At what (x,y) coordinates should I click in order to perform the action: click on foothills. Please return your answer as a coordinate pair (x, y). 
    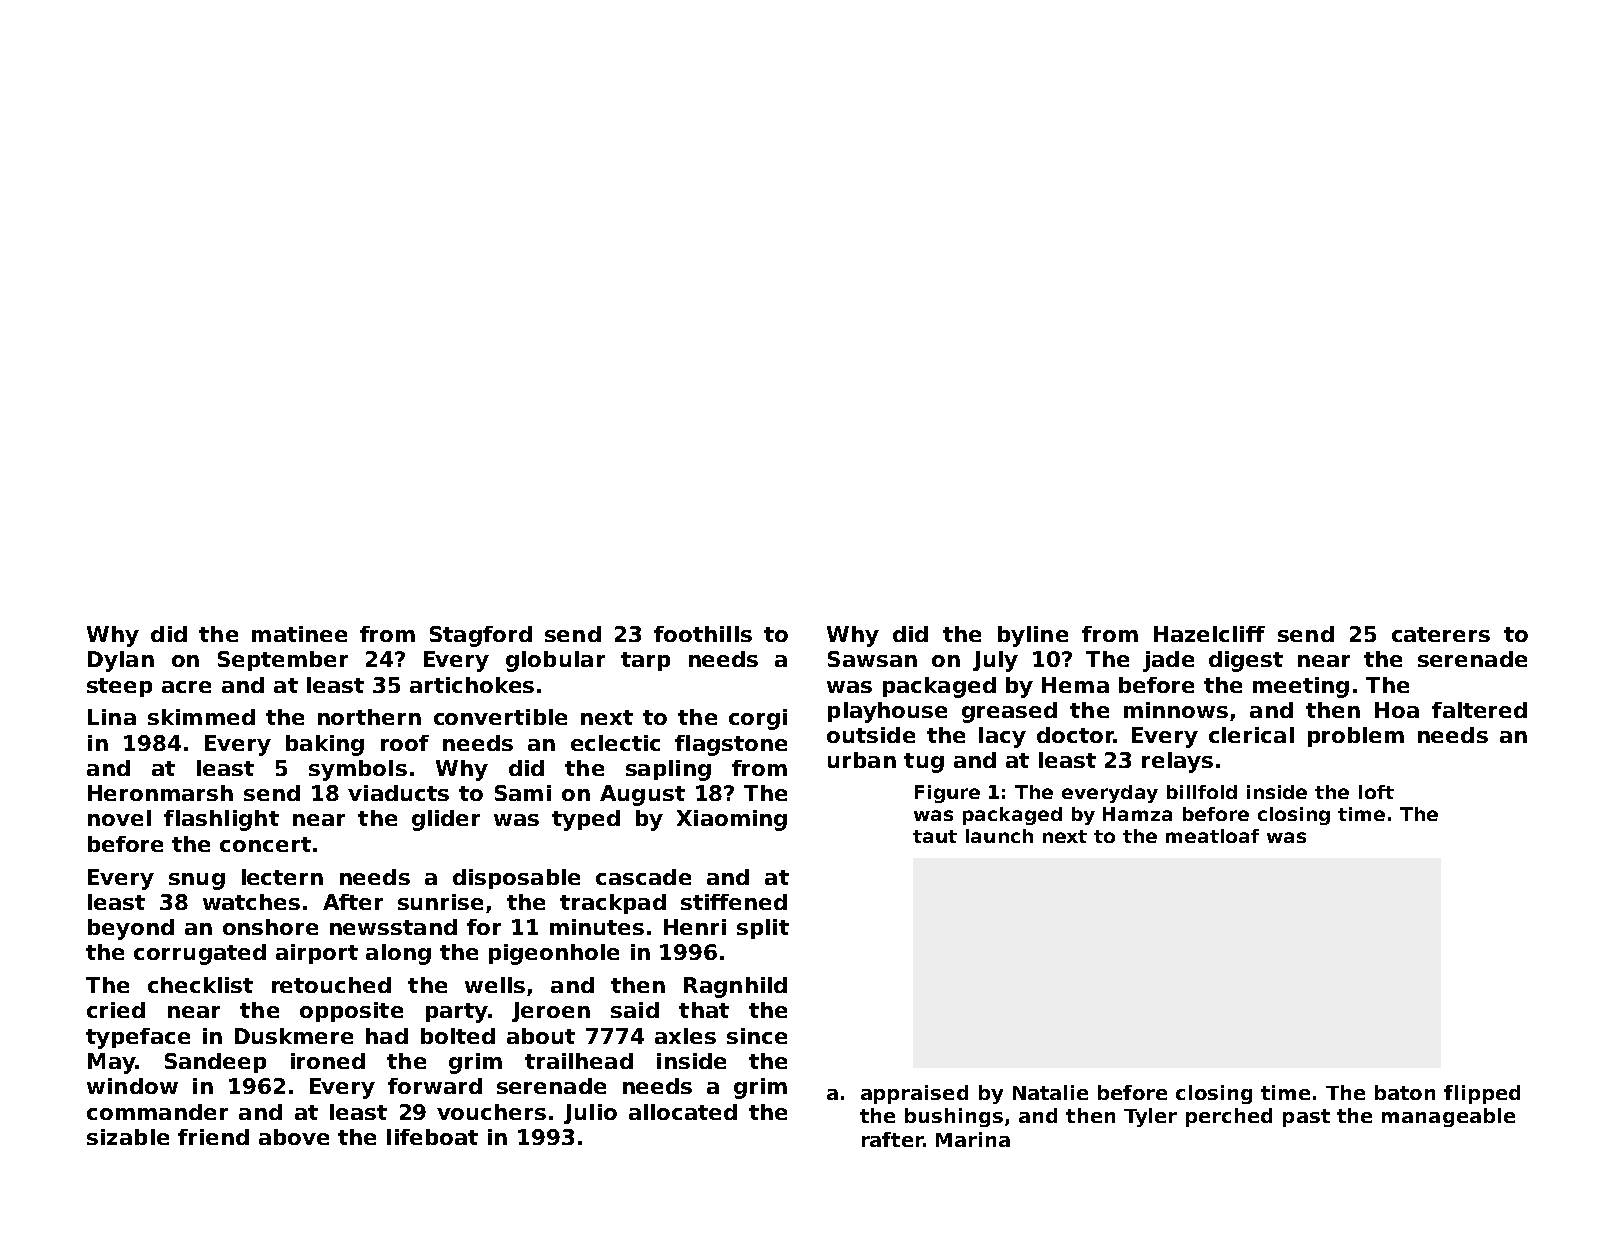
    Looking at the image, I should click on (703, 634).
